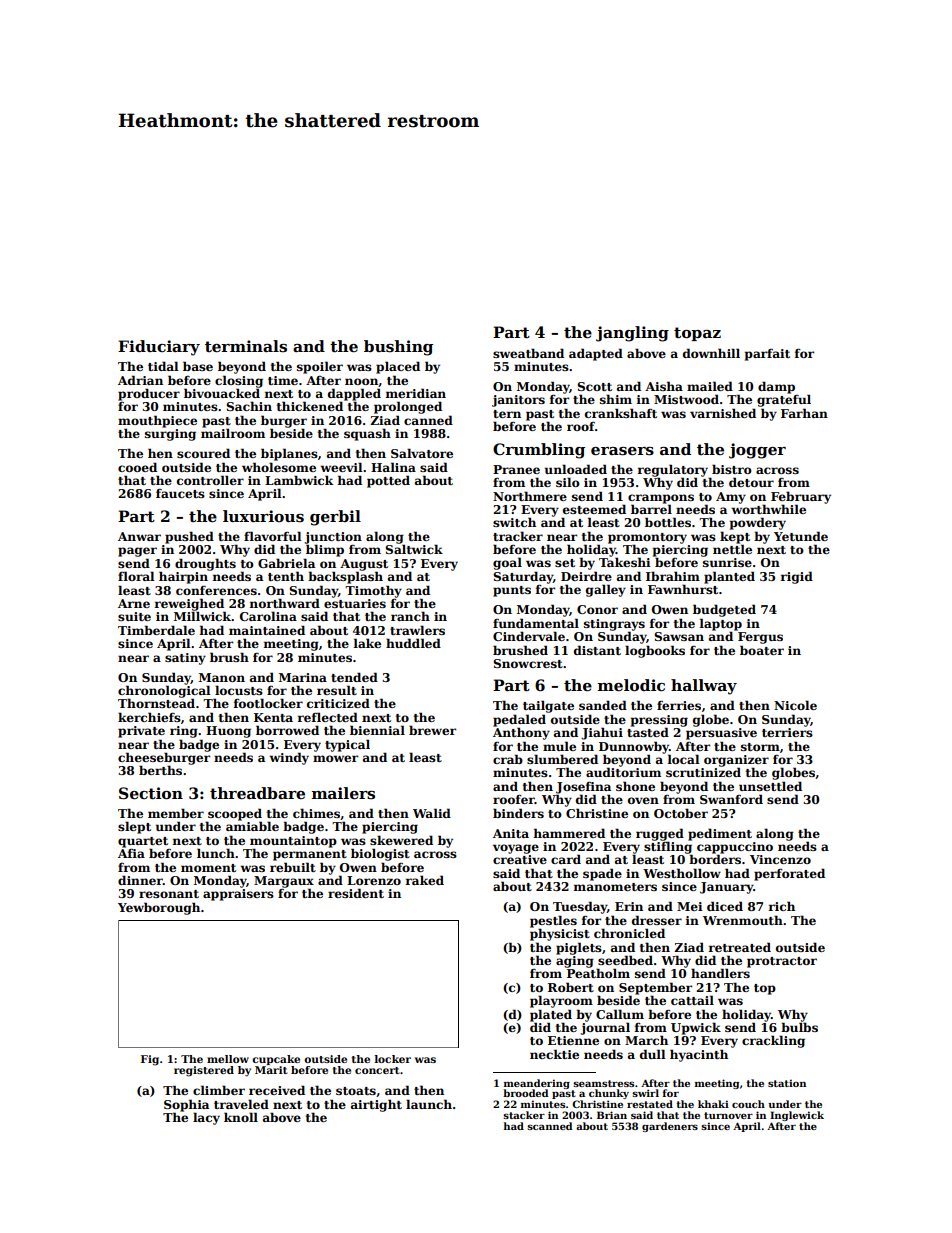  Describe the element at coordinates (367, 643) in the document. I see `lake` at that location.
